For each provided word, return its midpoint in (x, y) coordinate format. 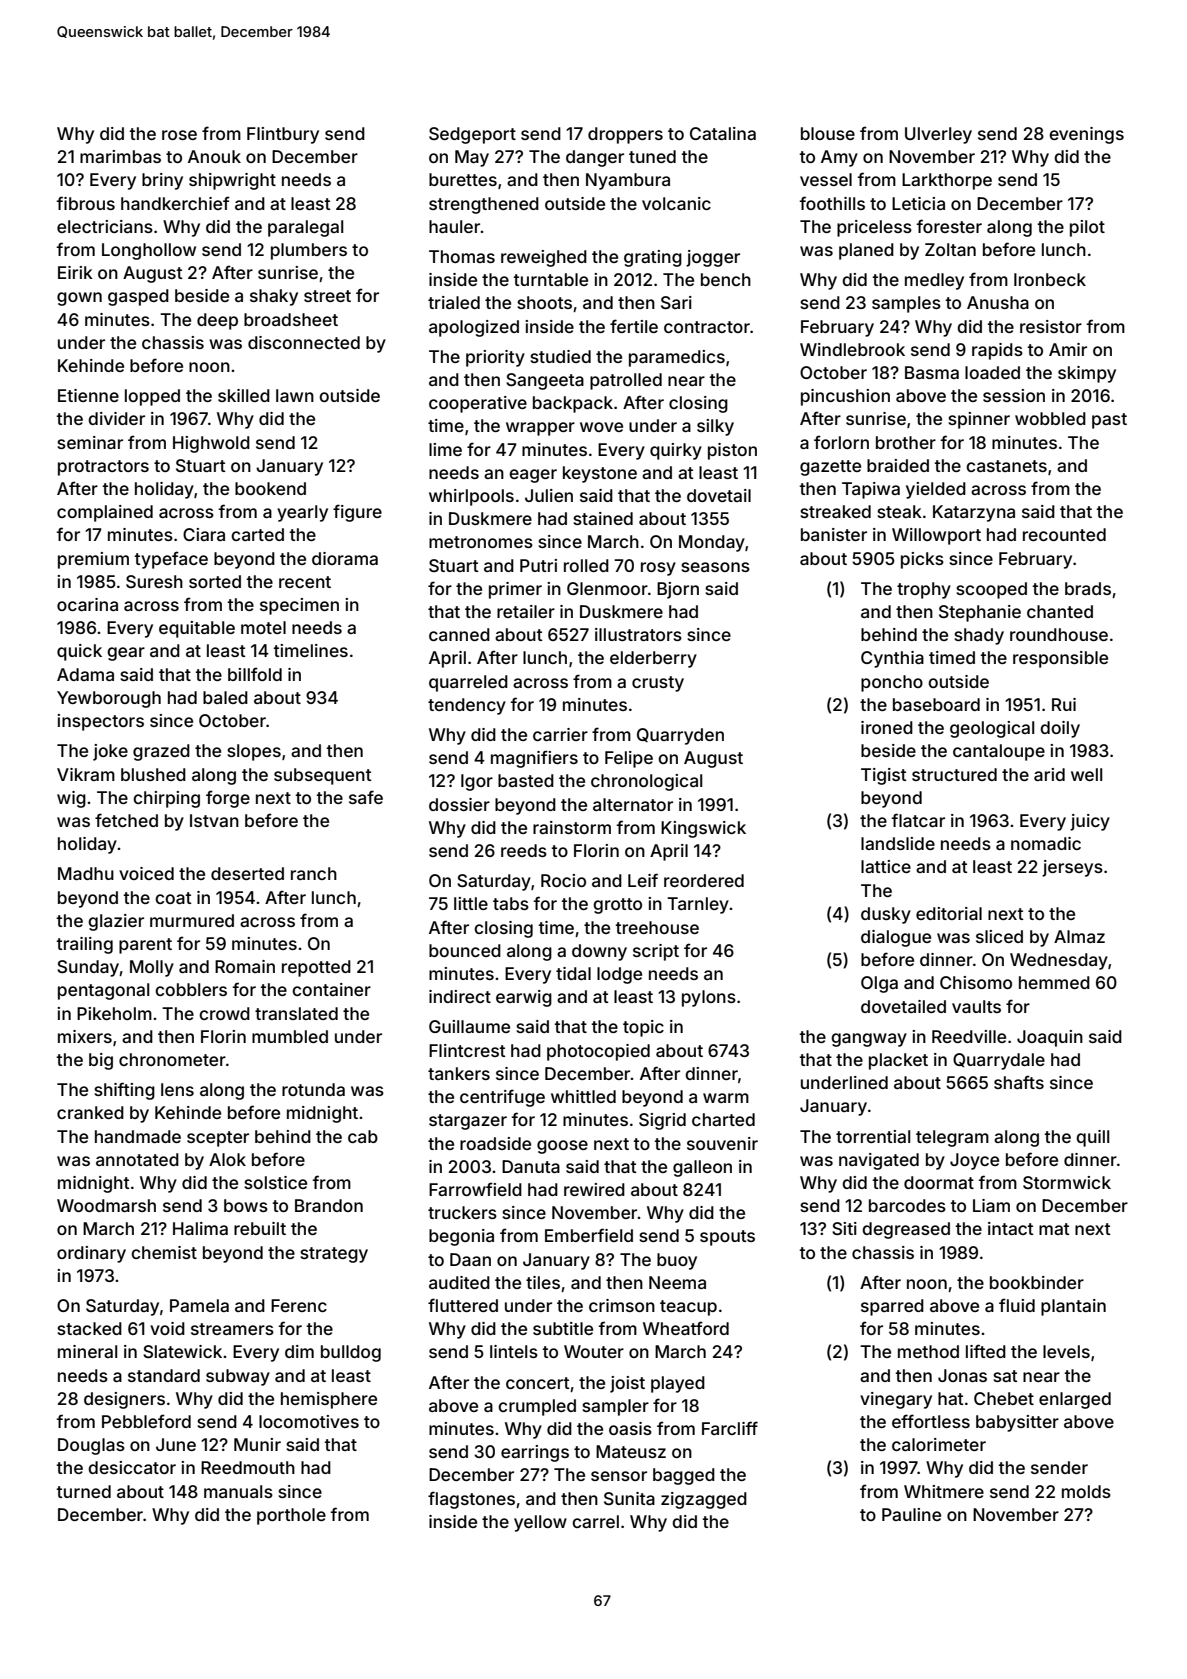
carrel (595, 1521)
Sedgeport (472, 135)
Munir (257, 1444)
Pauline (911, 1514)
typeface (171, 560)
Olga (879, 984)
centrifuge (502, 1098)
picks (922, 560)
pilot (1087, 228)
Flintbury (283, 135)
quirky (676, 451)
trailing (84, 945)
